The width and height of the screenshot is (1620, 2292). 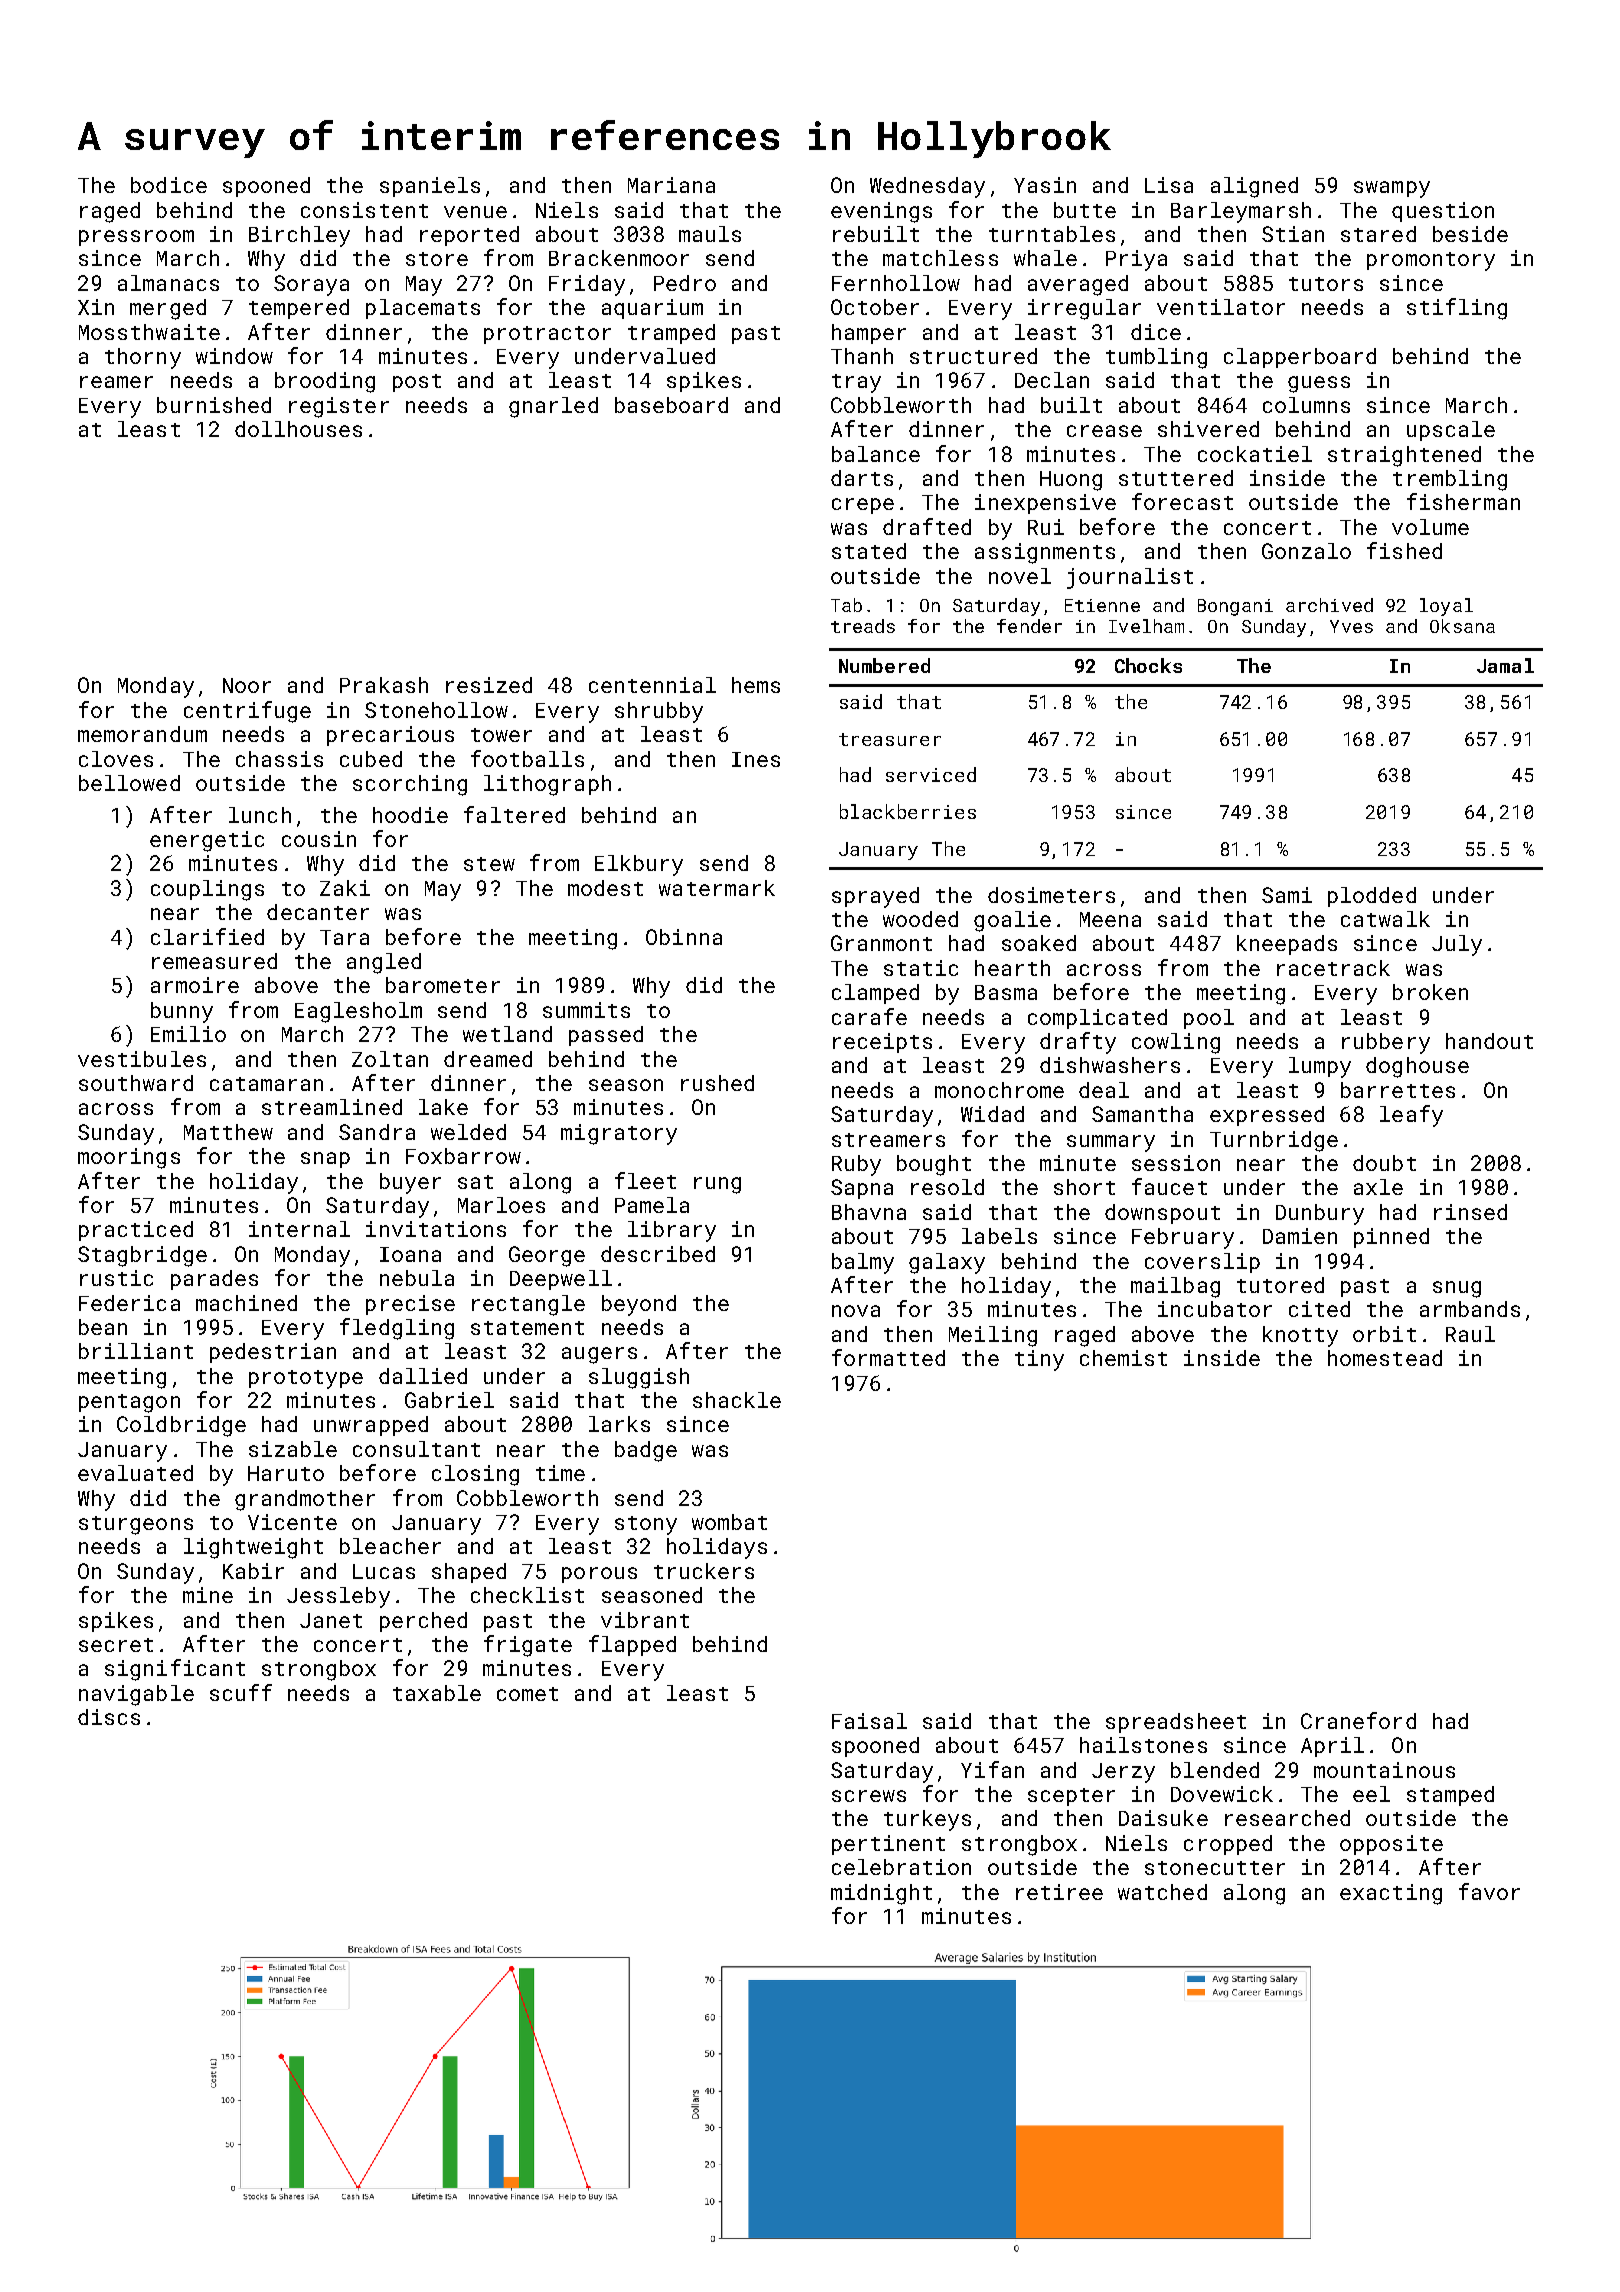 What do you see at coordinates (364, 210) in the screenshot?
I see `consistent` at bounding box center [364, 210].
